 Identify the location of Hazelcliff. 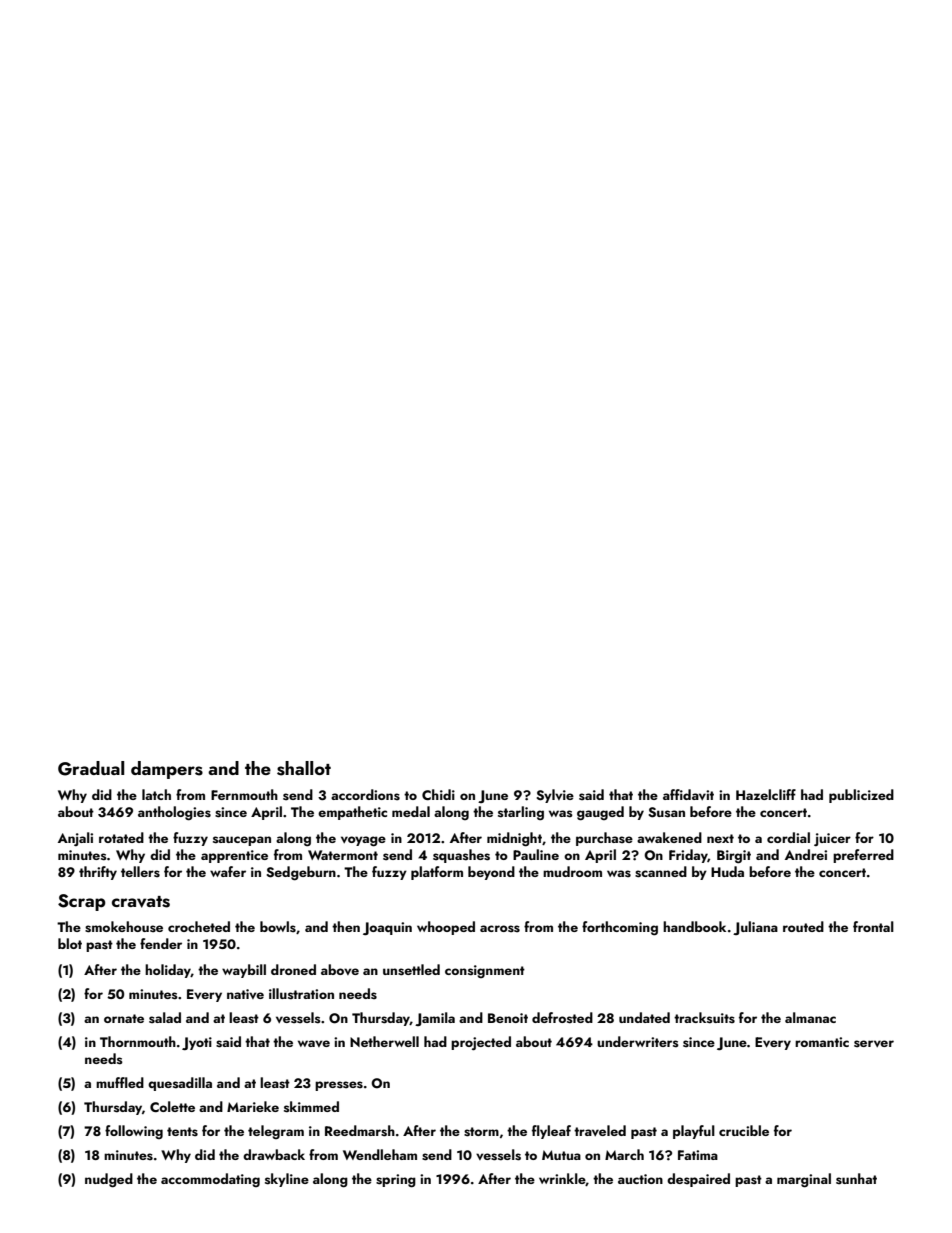
(766, 794).
